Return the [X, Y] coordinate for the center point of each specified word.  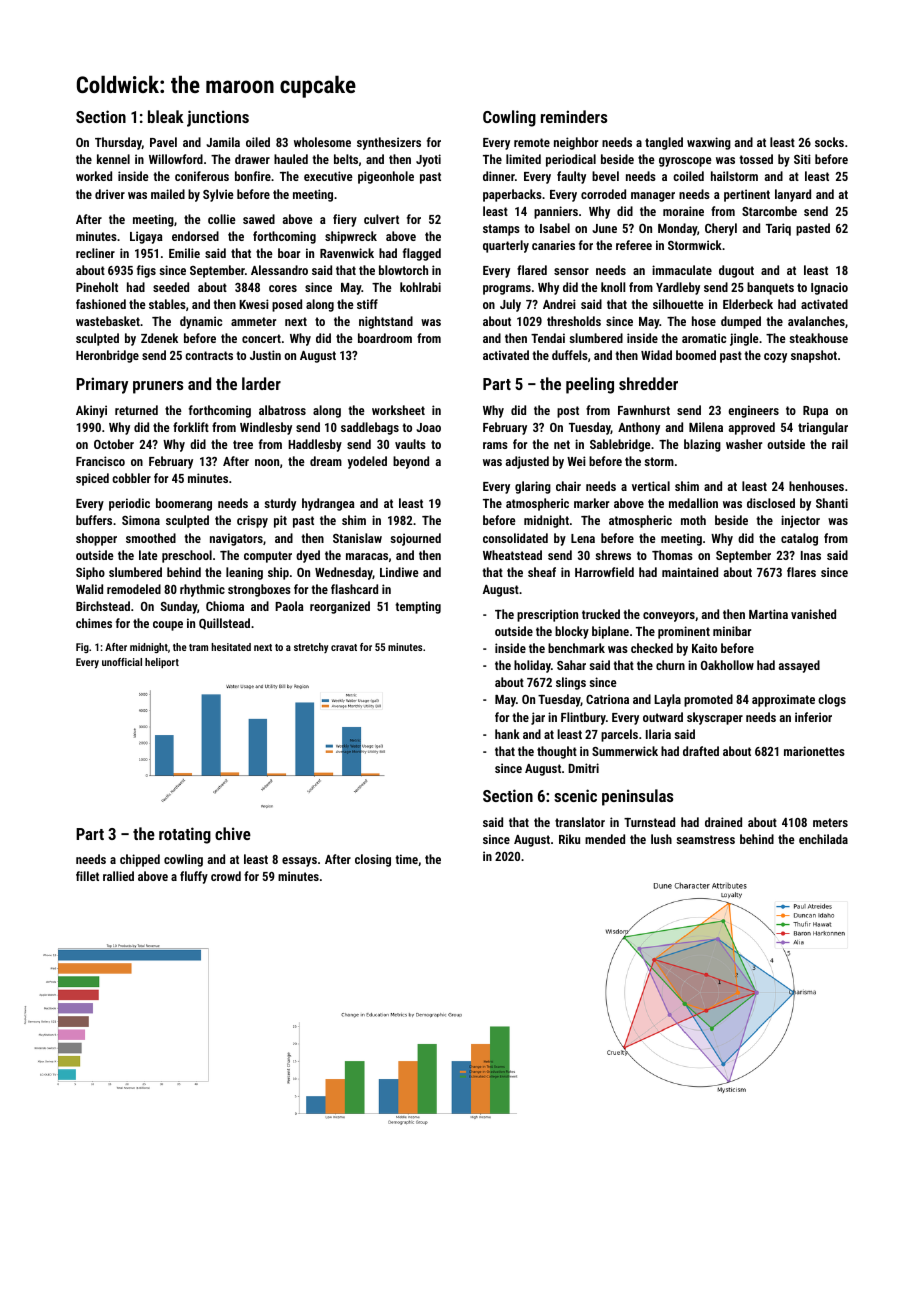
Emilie [184, 253]
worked [94, 176]
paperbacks [512, 195]
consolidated [515, 538]
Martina [768, 614]
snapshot [814, 356]
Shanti [832, 503]
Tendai [548, 338]
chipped [140, 860]
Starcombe [769, 211]
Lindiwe [399, 572]
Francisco [100, 461]
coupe [168, 626]
